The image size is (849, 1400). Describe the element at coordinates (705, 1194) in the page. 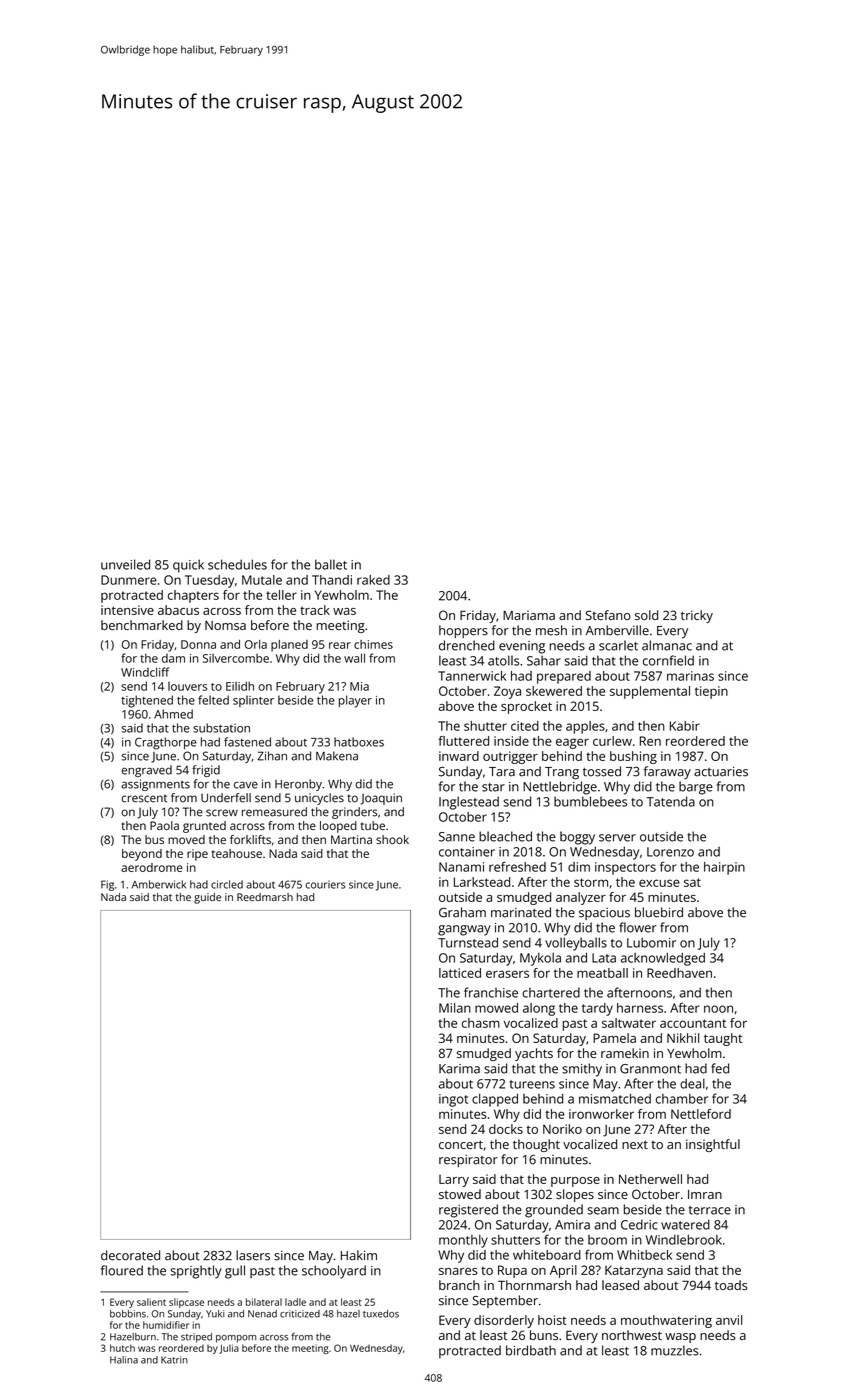

I see `Imran` at that location.
